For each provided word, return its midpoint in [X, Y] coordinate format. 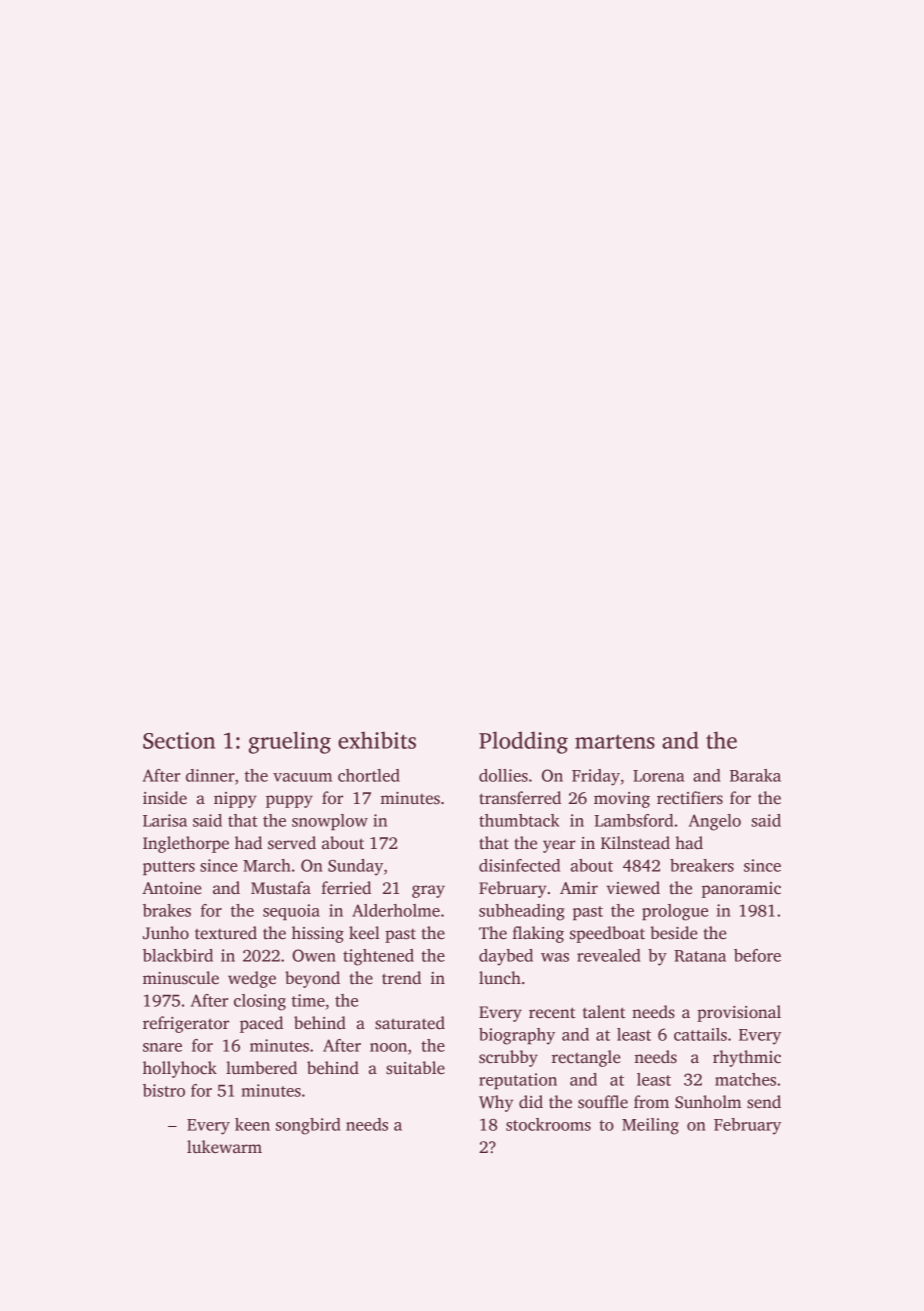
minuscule [181, 978]
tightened [378, 957]
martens [615, 742]
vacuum [302, 777]
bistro [164, 1090]
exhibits [377, 740]
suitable [415, 1068]
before [757, 955]
